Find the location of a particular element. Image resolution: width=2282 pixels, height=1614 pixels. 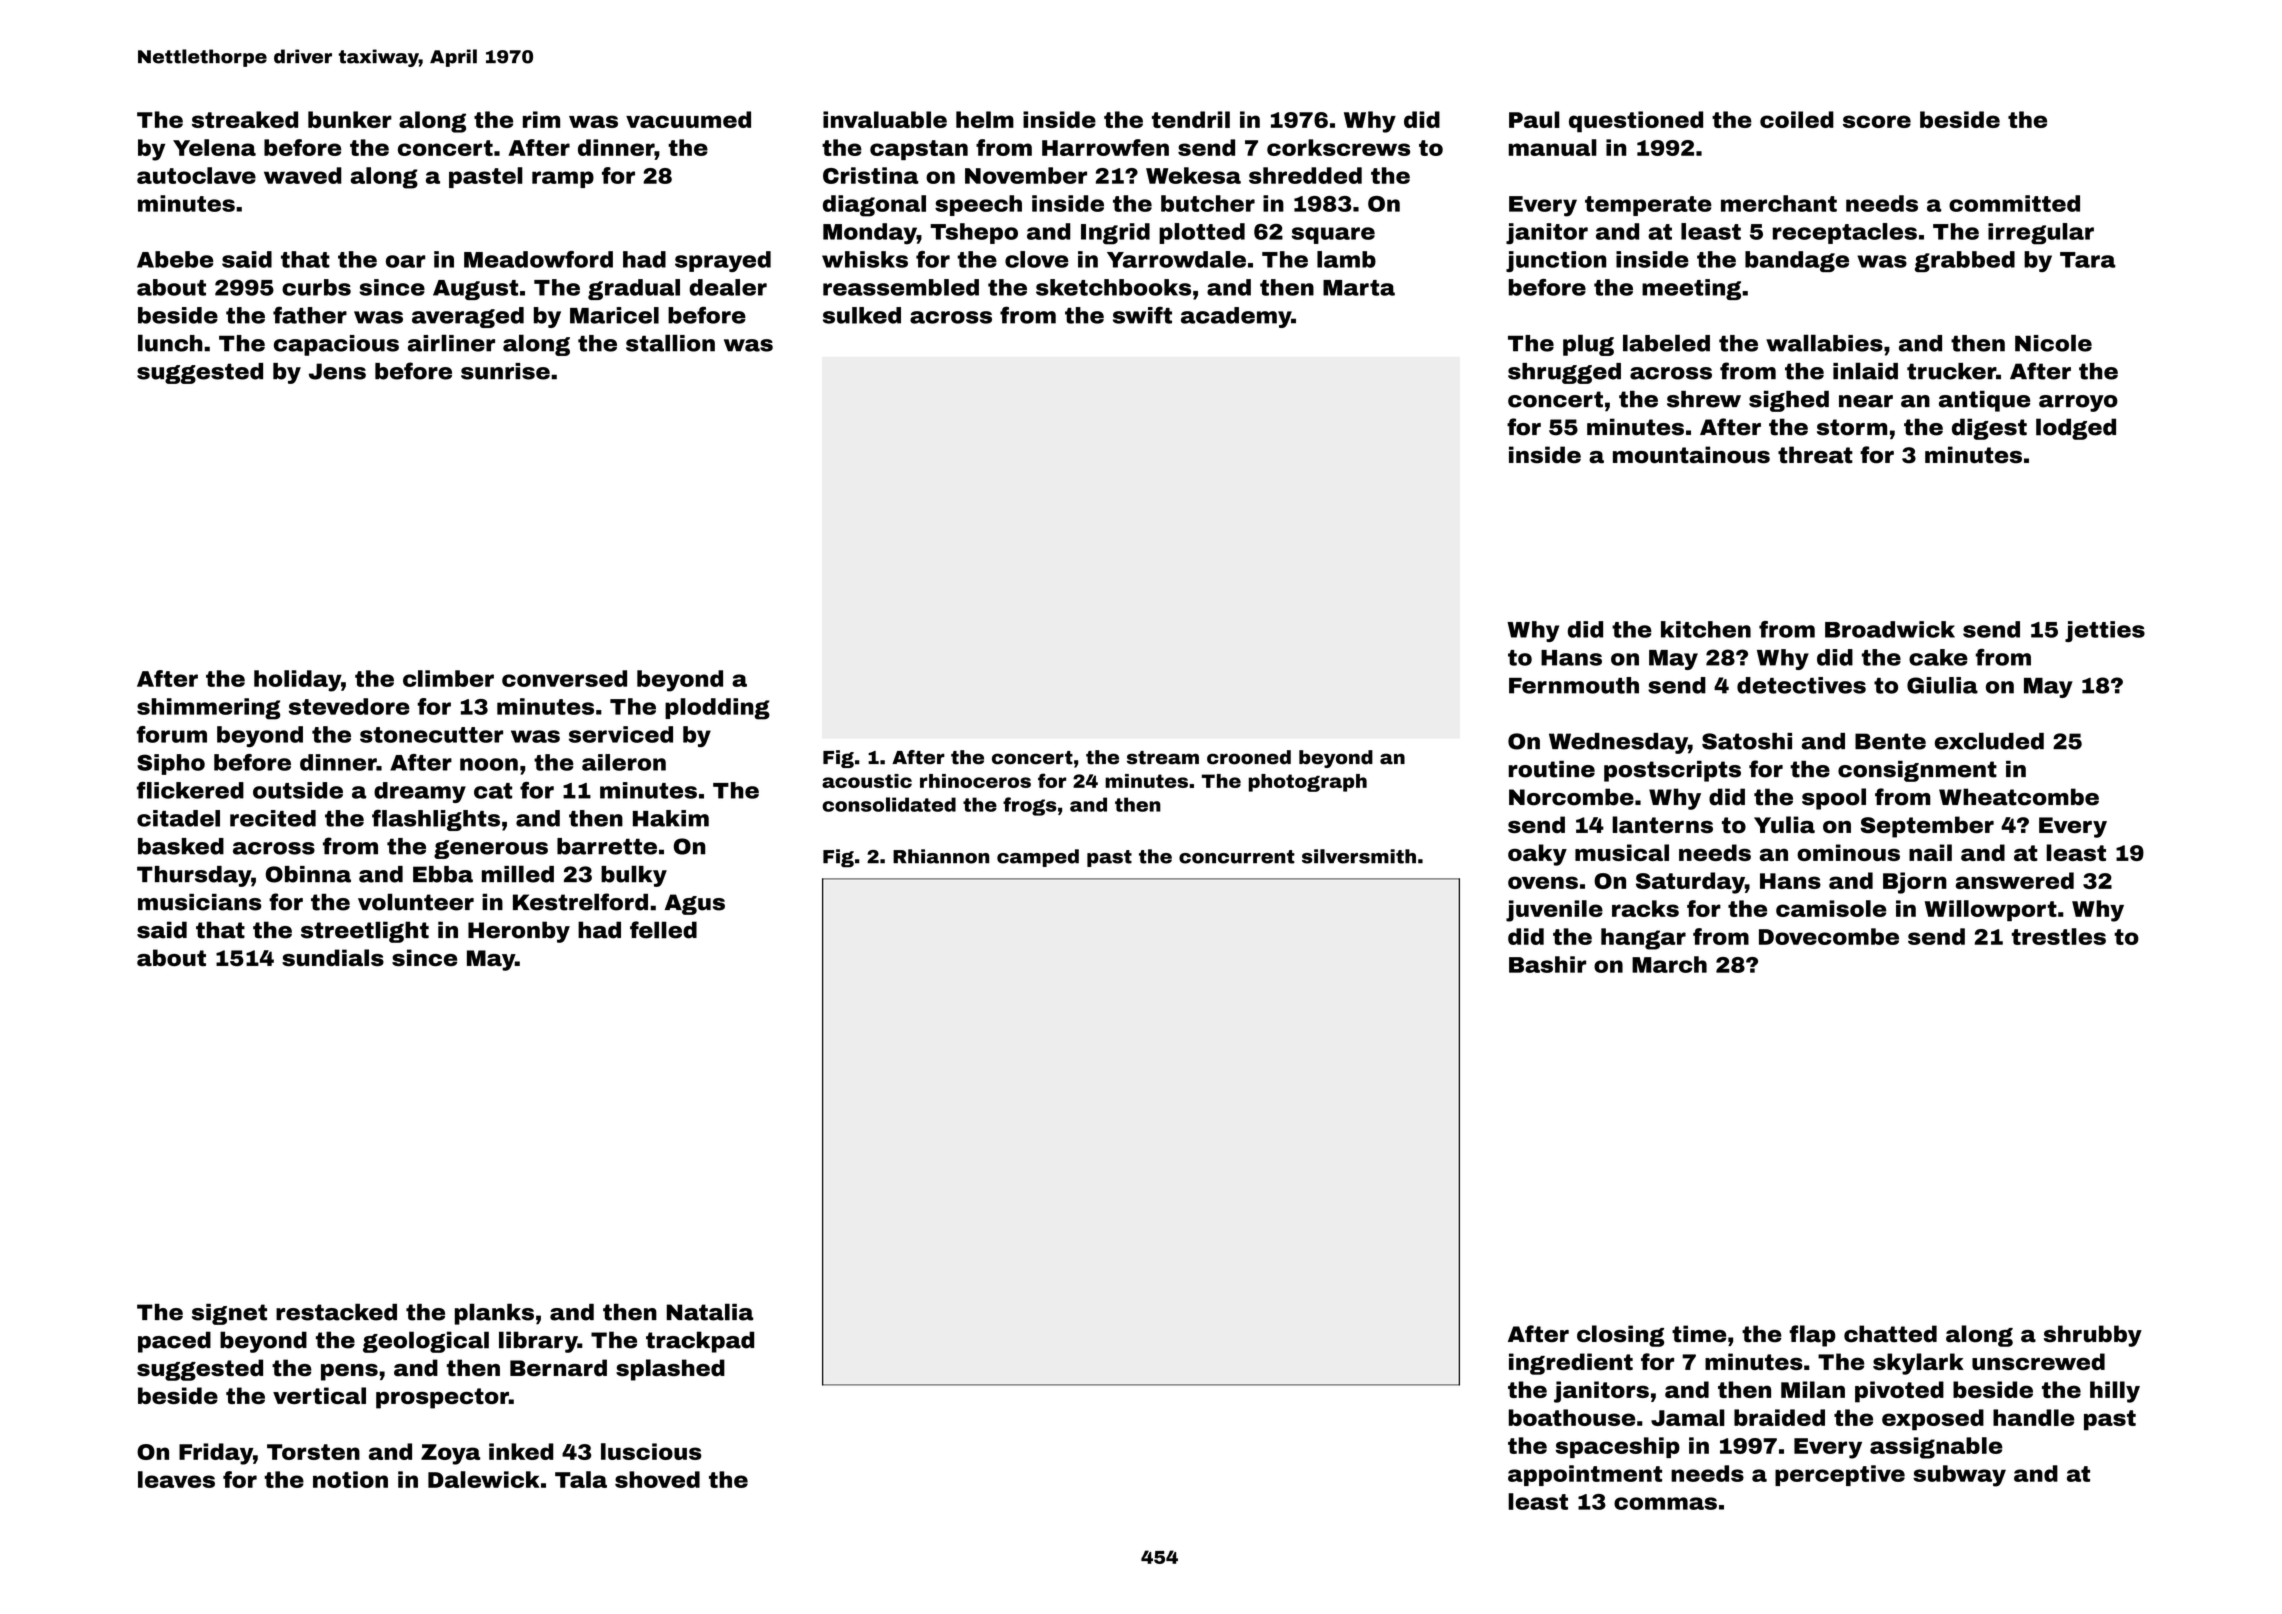

paced is located at coordinates (174, 1342).
